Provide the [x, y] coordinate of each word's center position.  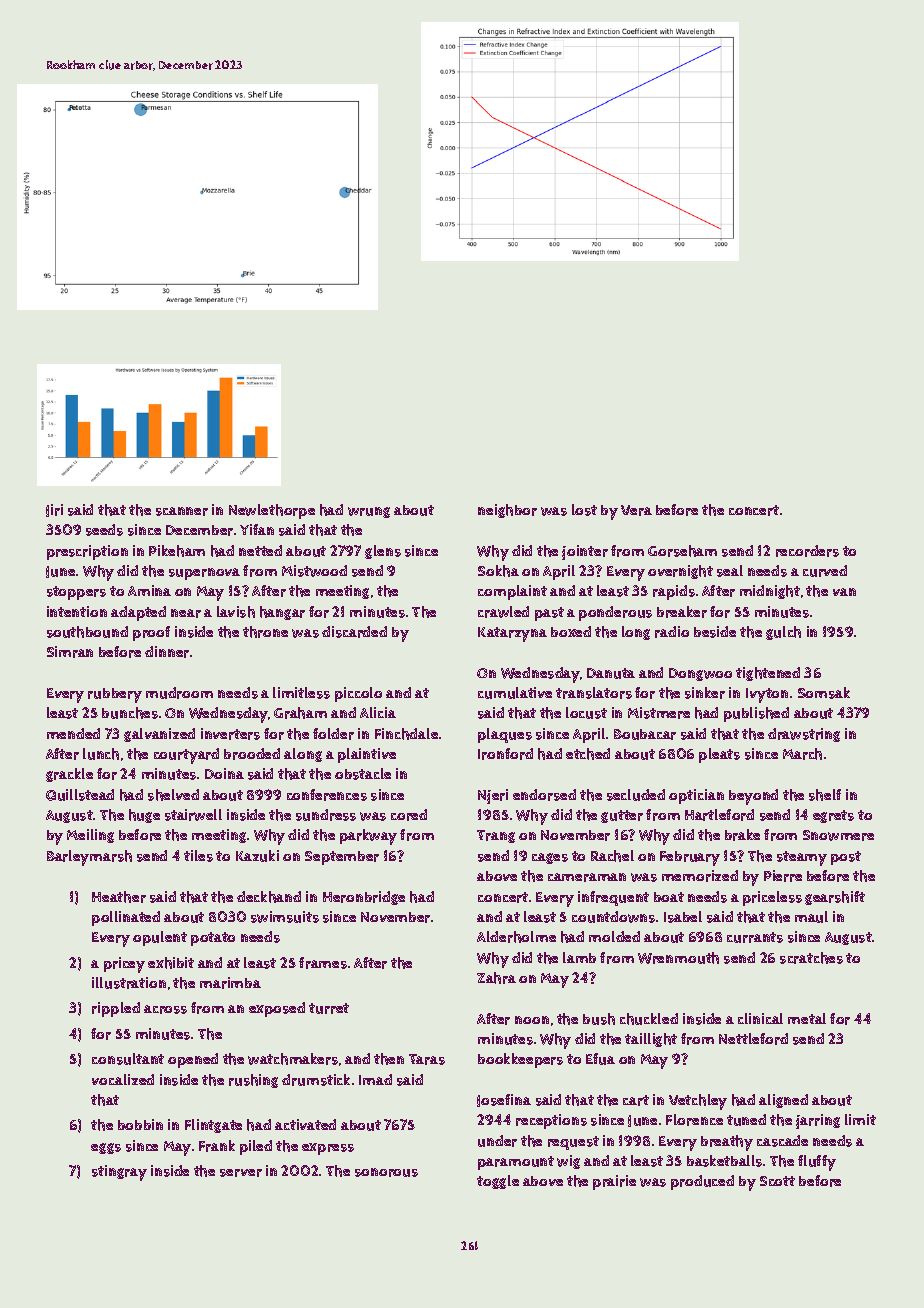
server [241, 1173]
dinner [167, 652]
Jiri [54, 510]
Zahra [496, 978]
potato [213, 939]
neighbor [507, 511]
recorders [807, 551]
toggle [498, 1182]
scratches [811, 958]
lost [584, 510]
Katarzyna [512, 634]
